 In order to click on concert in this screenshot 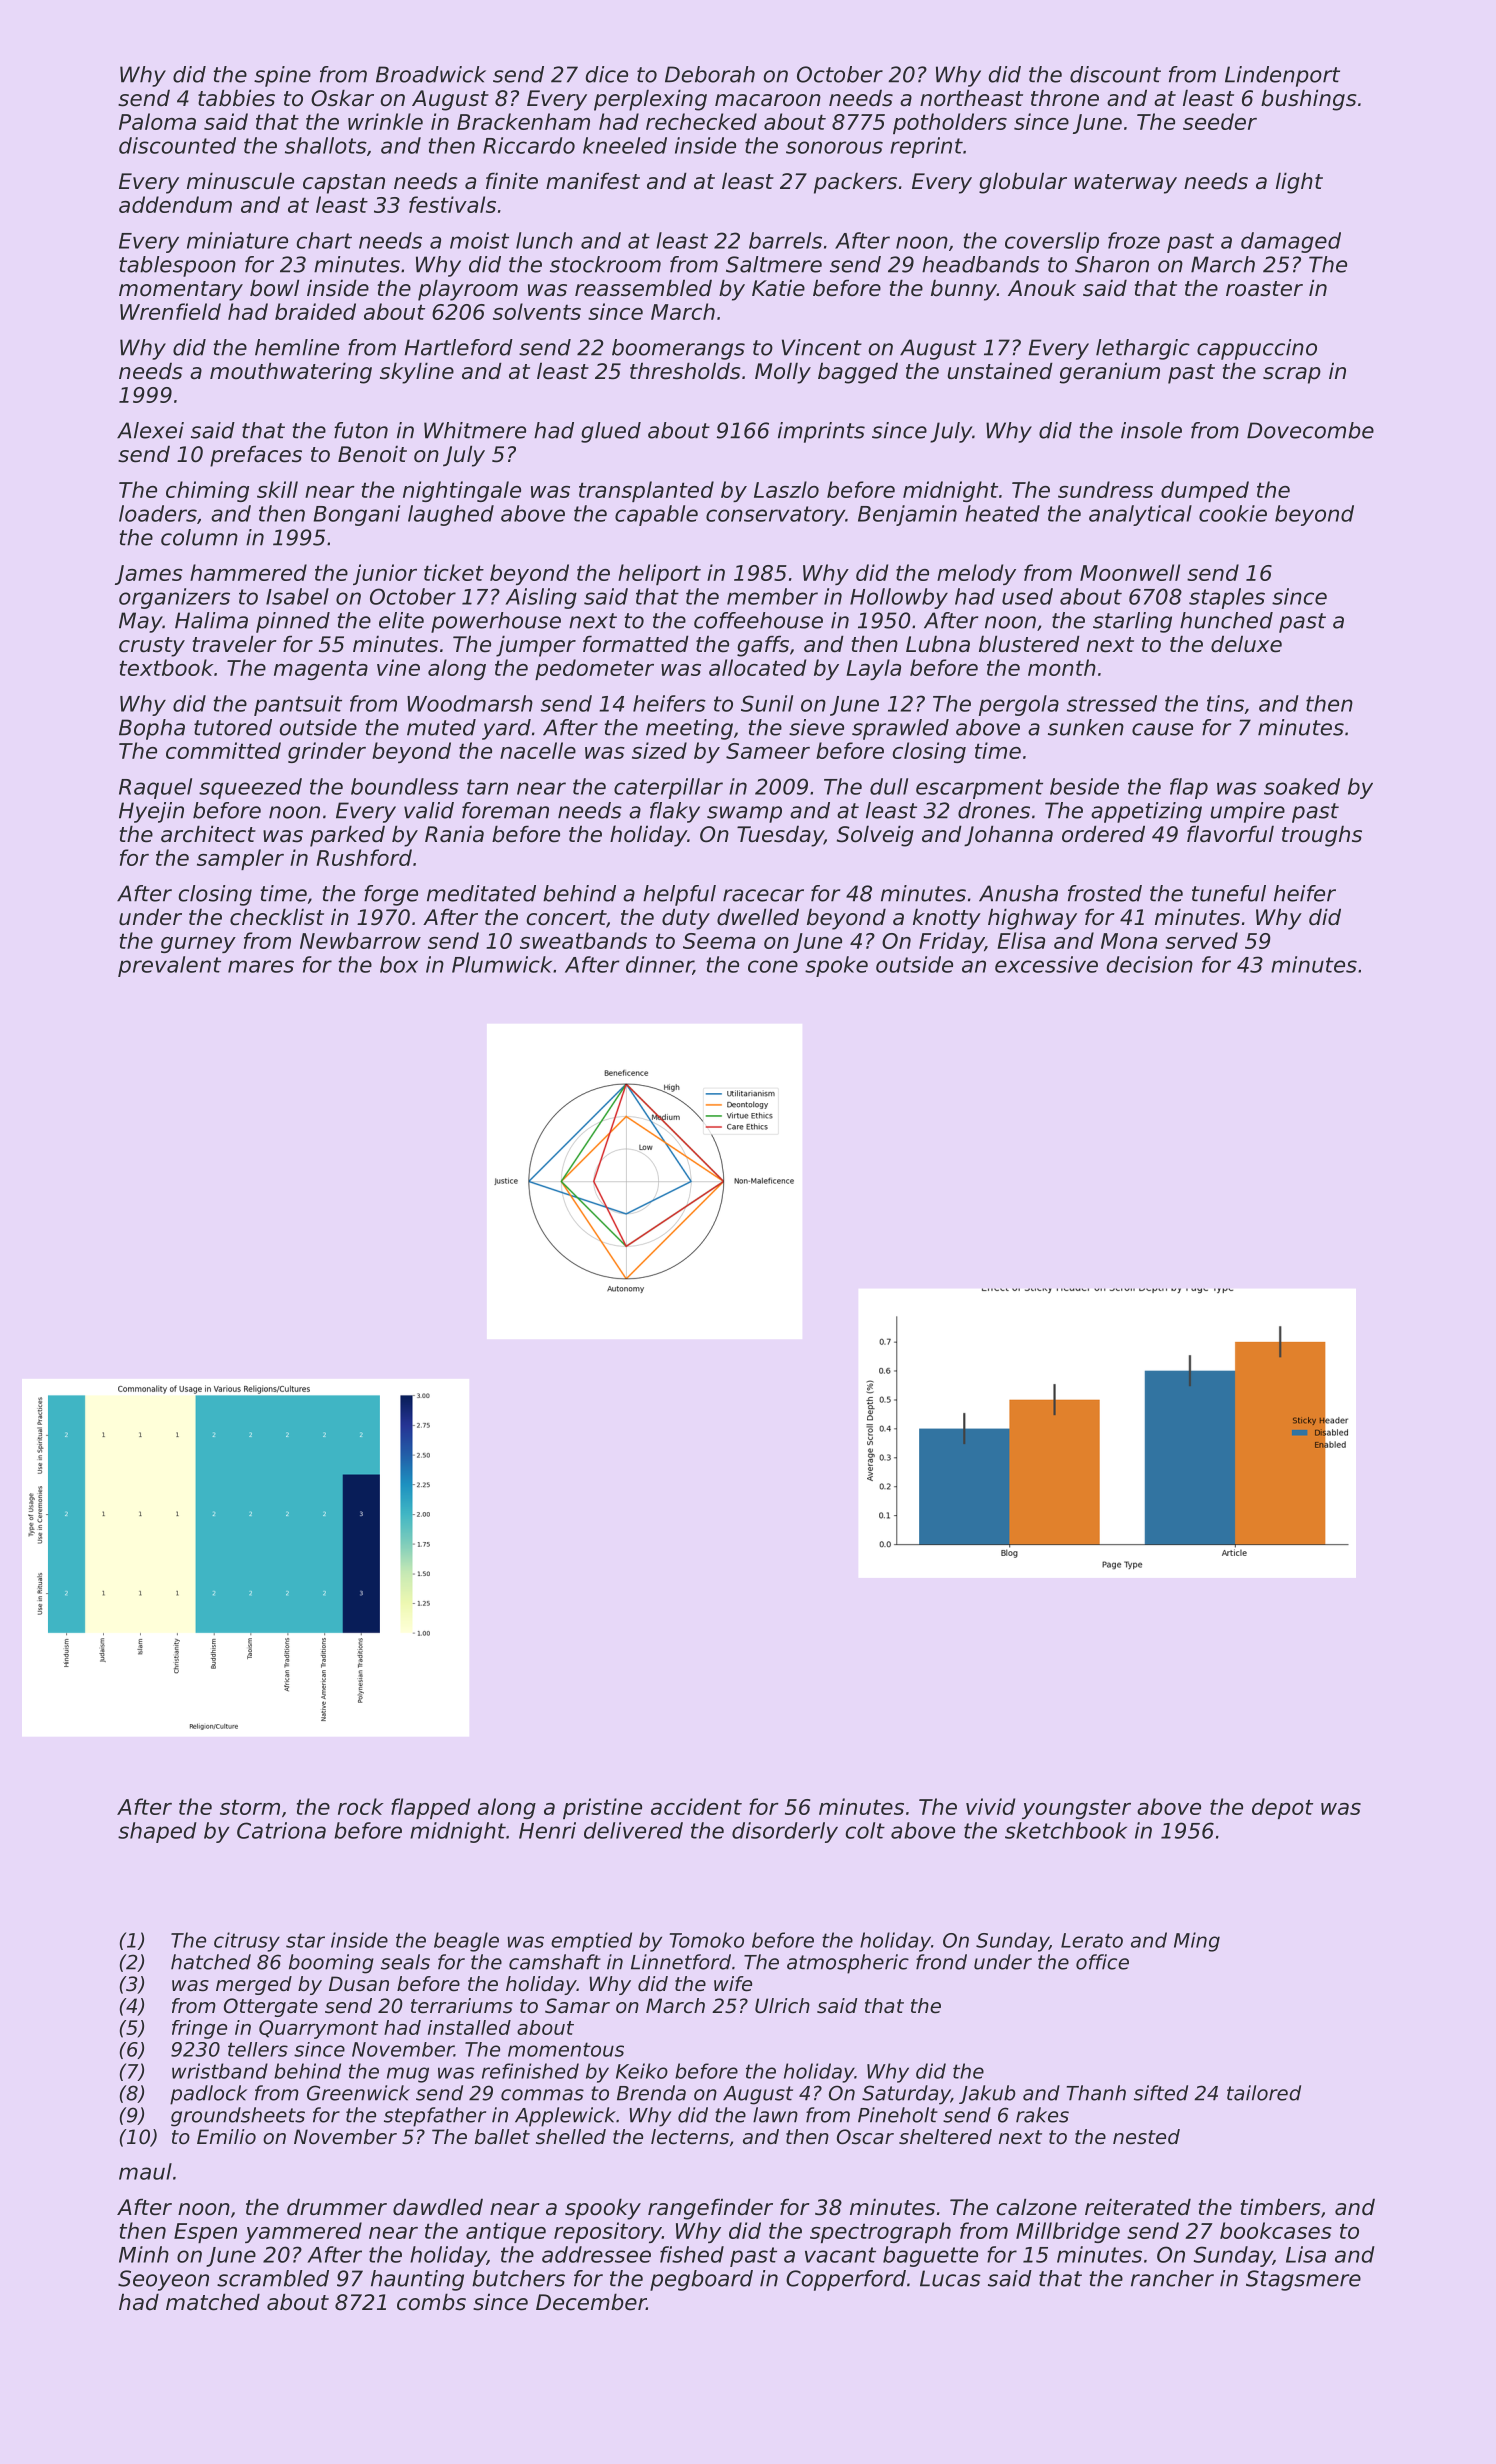, I will do `click(566, 918)`.
